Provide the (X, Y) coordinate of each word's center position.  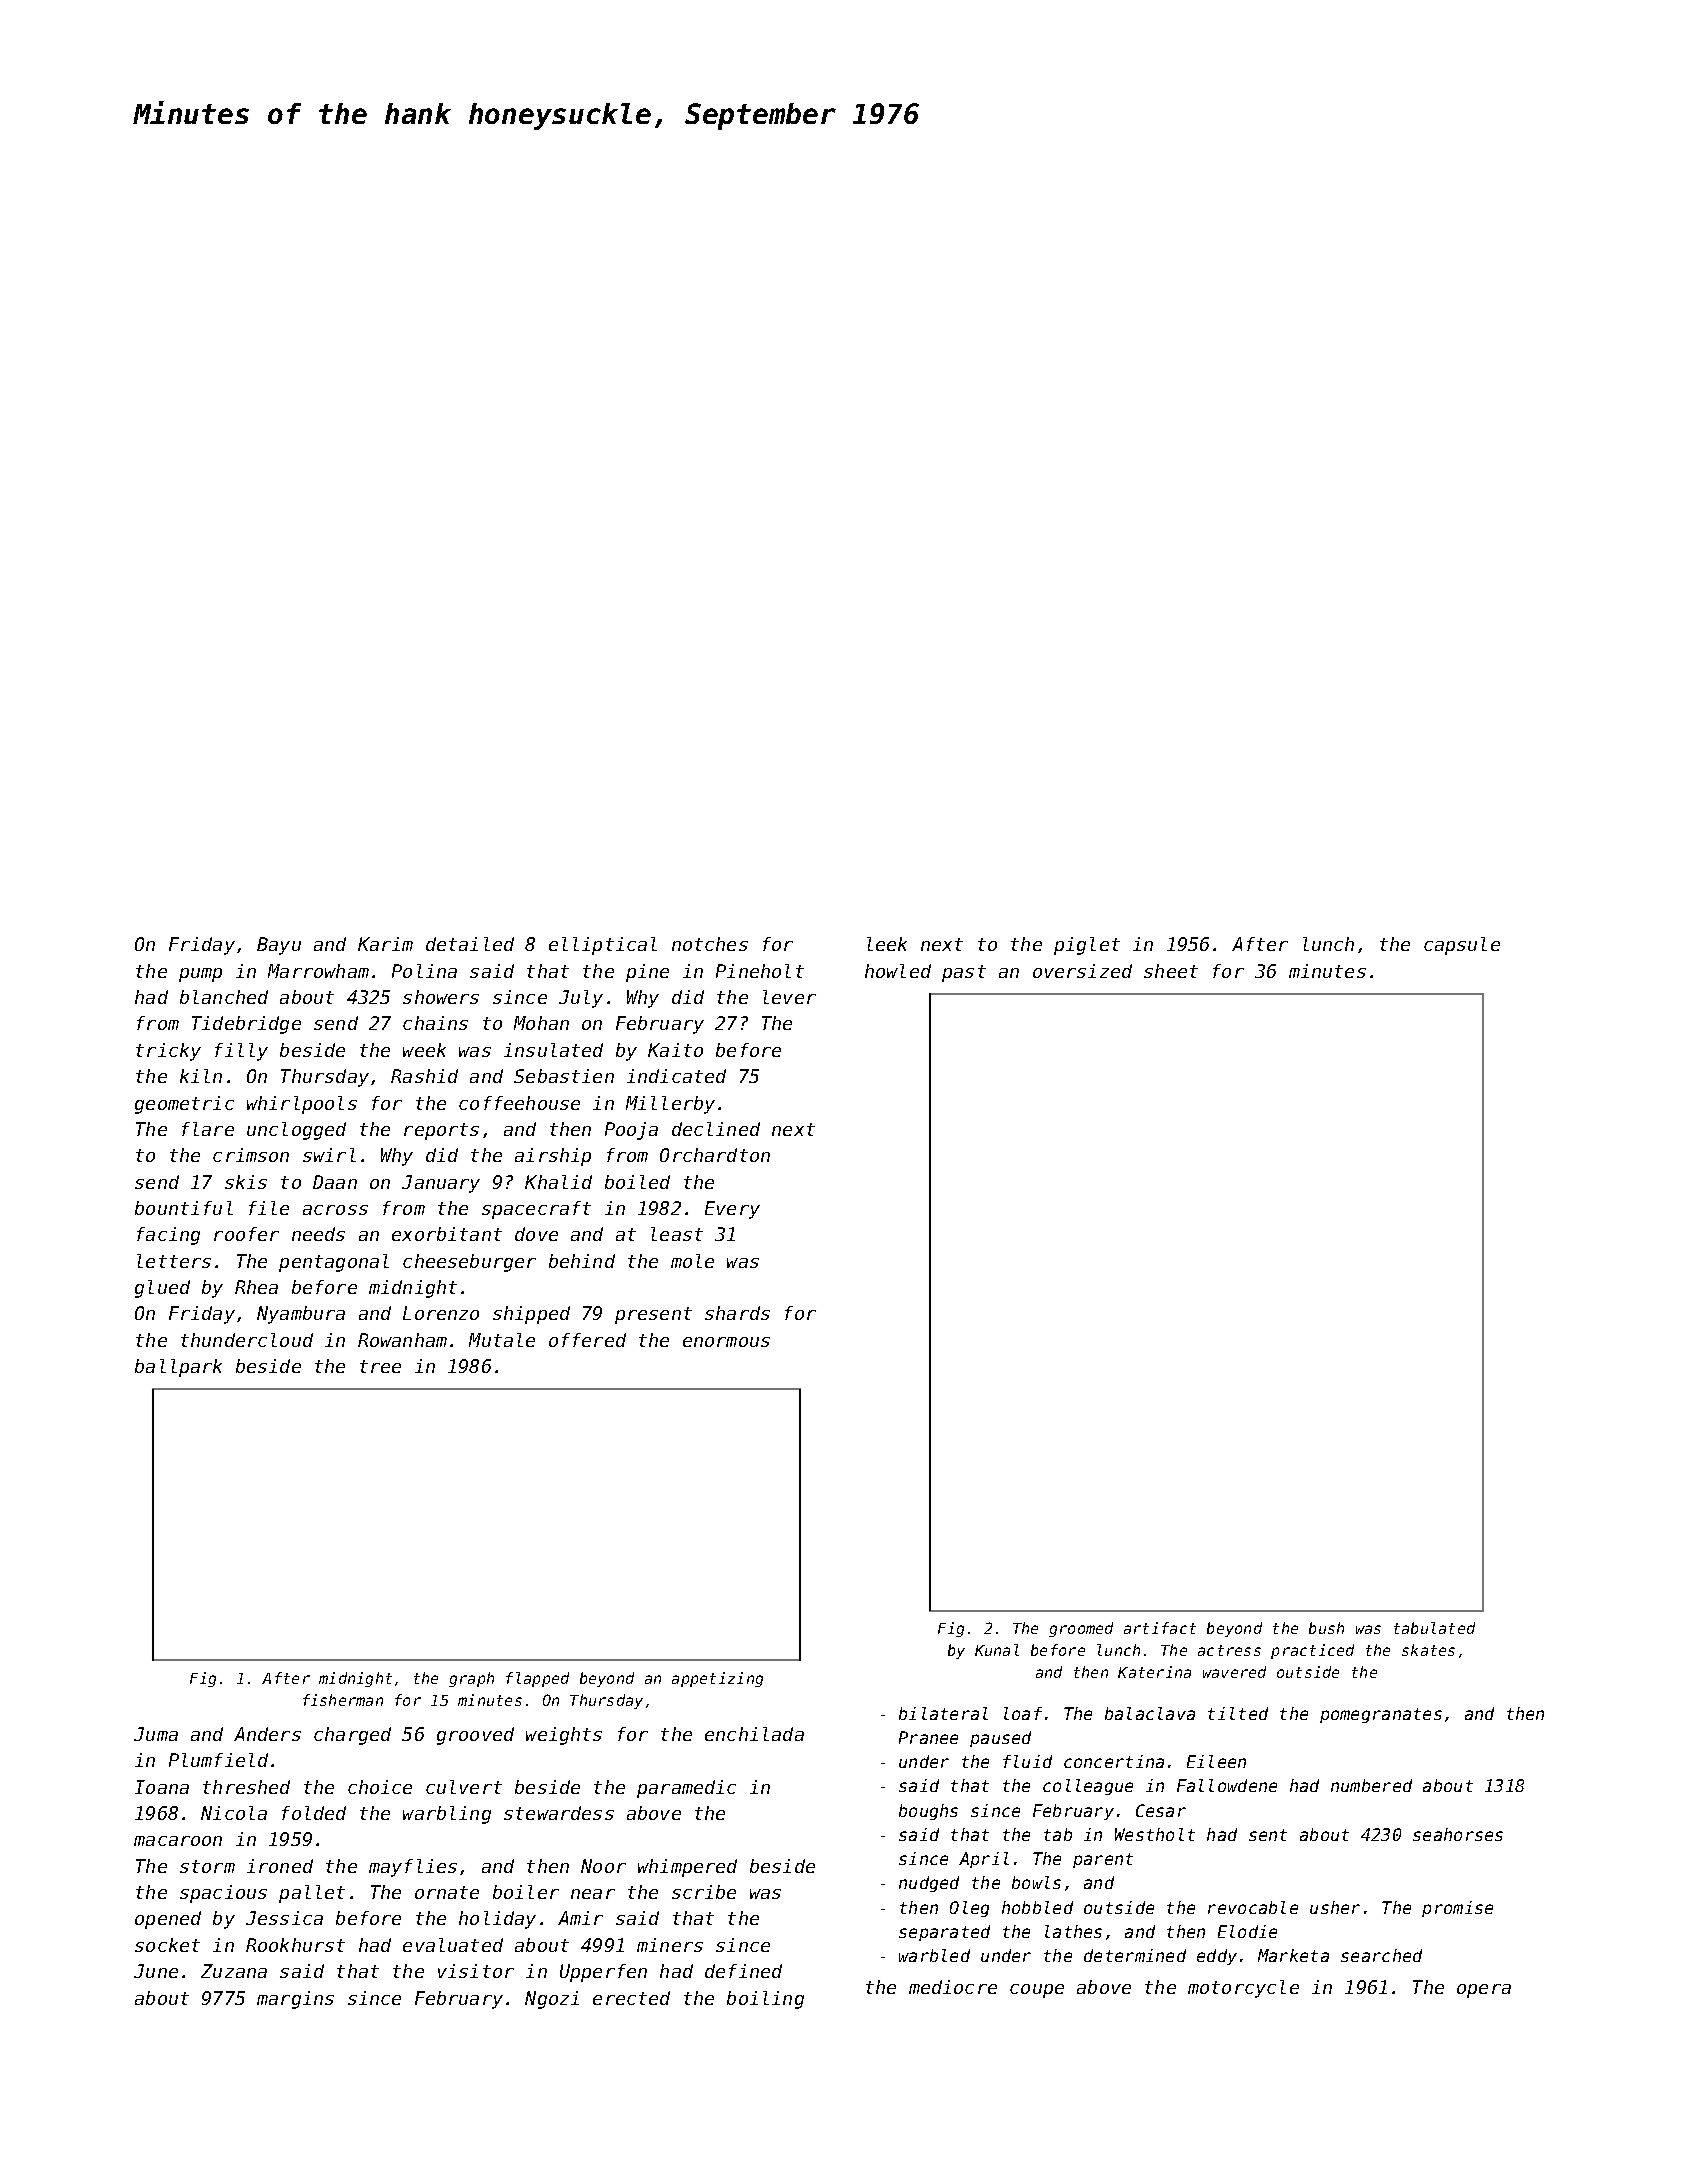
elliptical (603, 946)
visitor (476, 1971)
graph (471, 1679)
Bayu (279, 946)
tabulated (1434, 1628)
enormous (726, 1342)
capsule (1462, 946)
